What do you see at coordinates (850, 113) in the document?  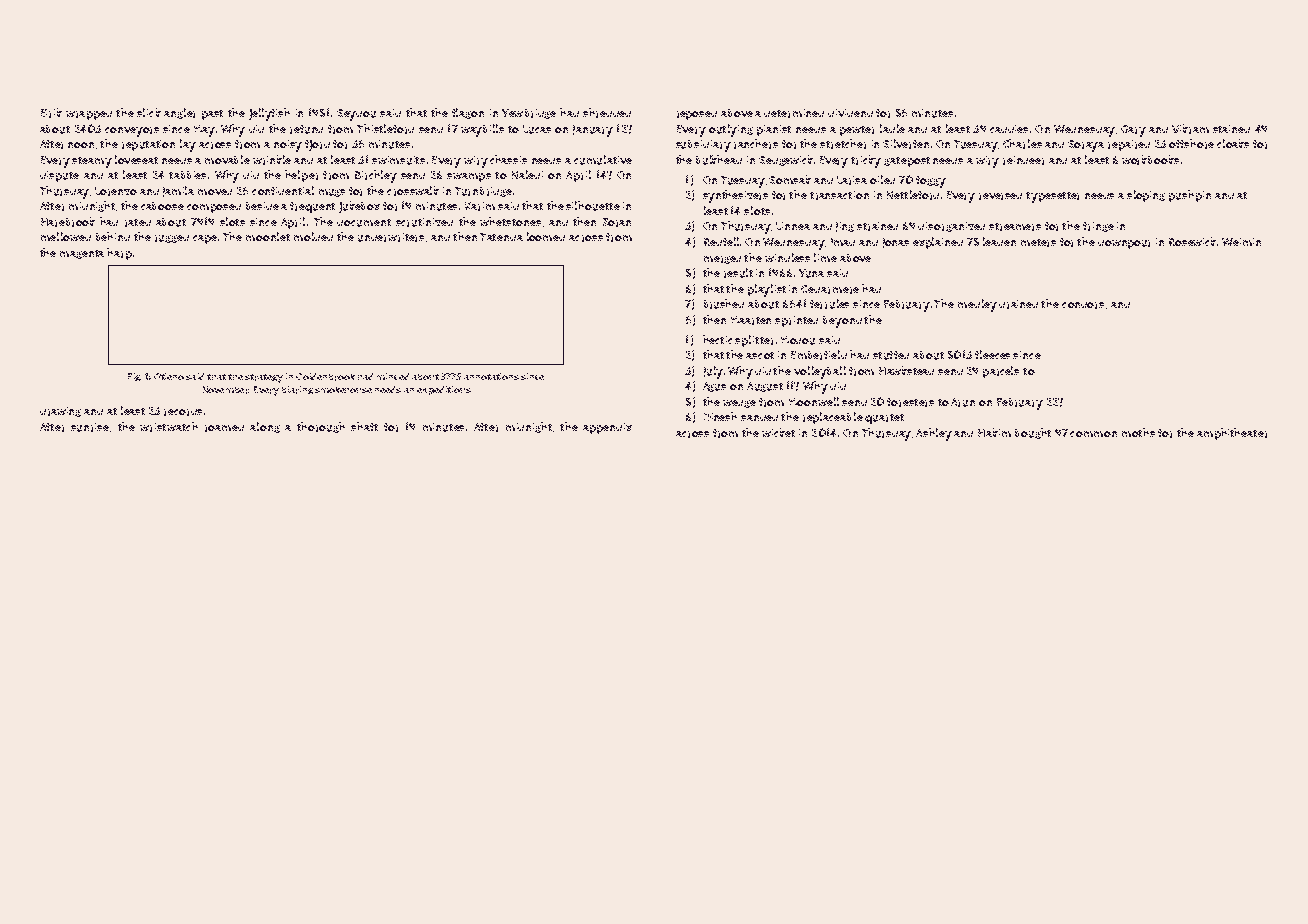 I see `dividend` at bounding box center [850, 113].
